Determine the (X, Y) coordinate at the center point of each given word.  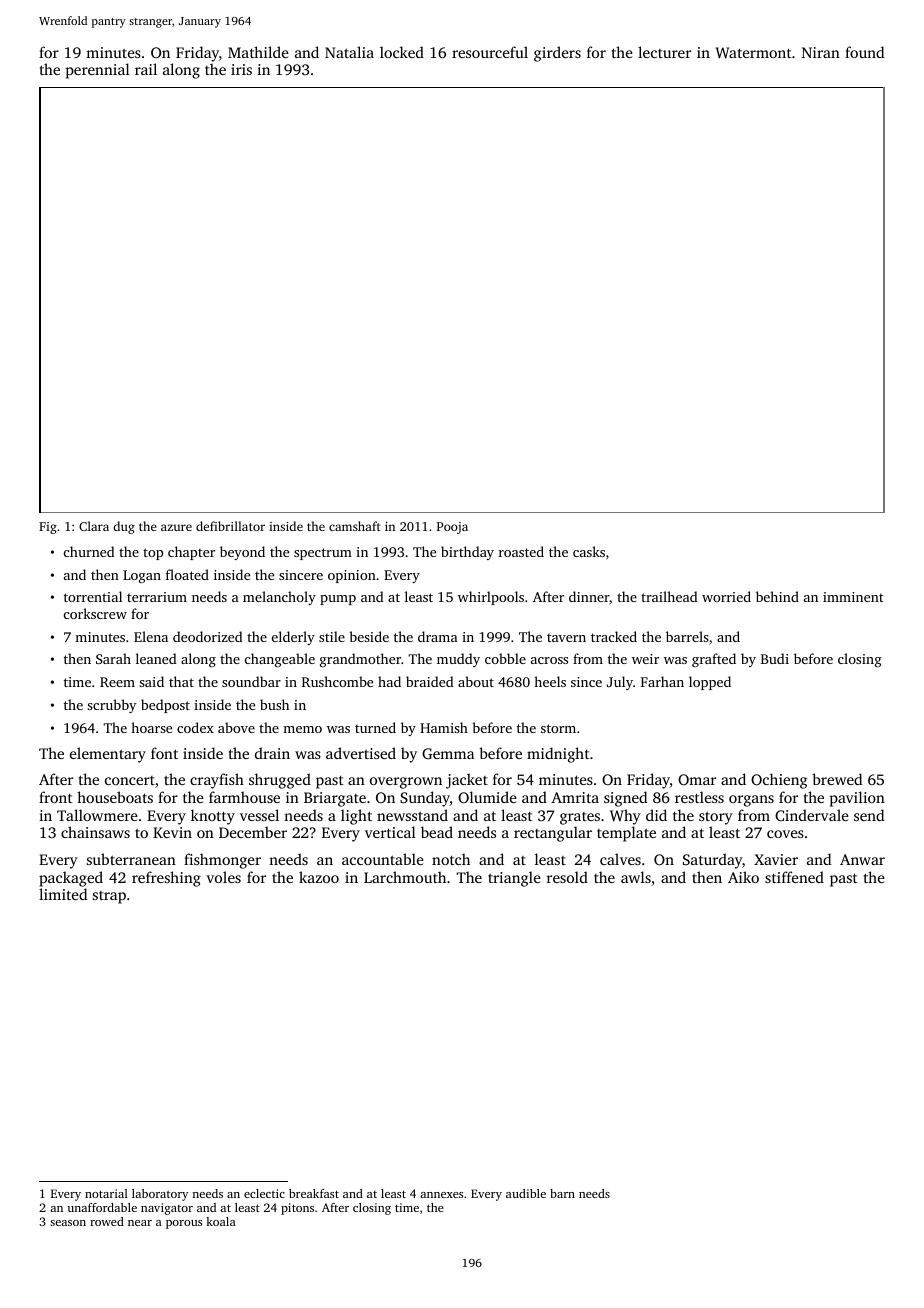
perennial (98, 71)
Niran (821, 52)
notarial (106, 1193)
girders (557, 54)
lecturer (664, 52)
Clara (94, 526)
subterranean (131, 859)
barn (562, 1193)
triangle (514, 879)
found (864, 52)
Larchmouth (405, 877)
